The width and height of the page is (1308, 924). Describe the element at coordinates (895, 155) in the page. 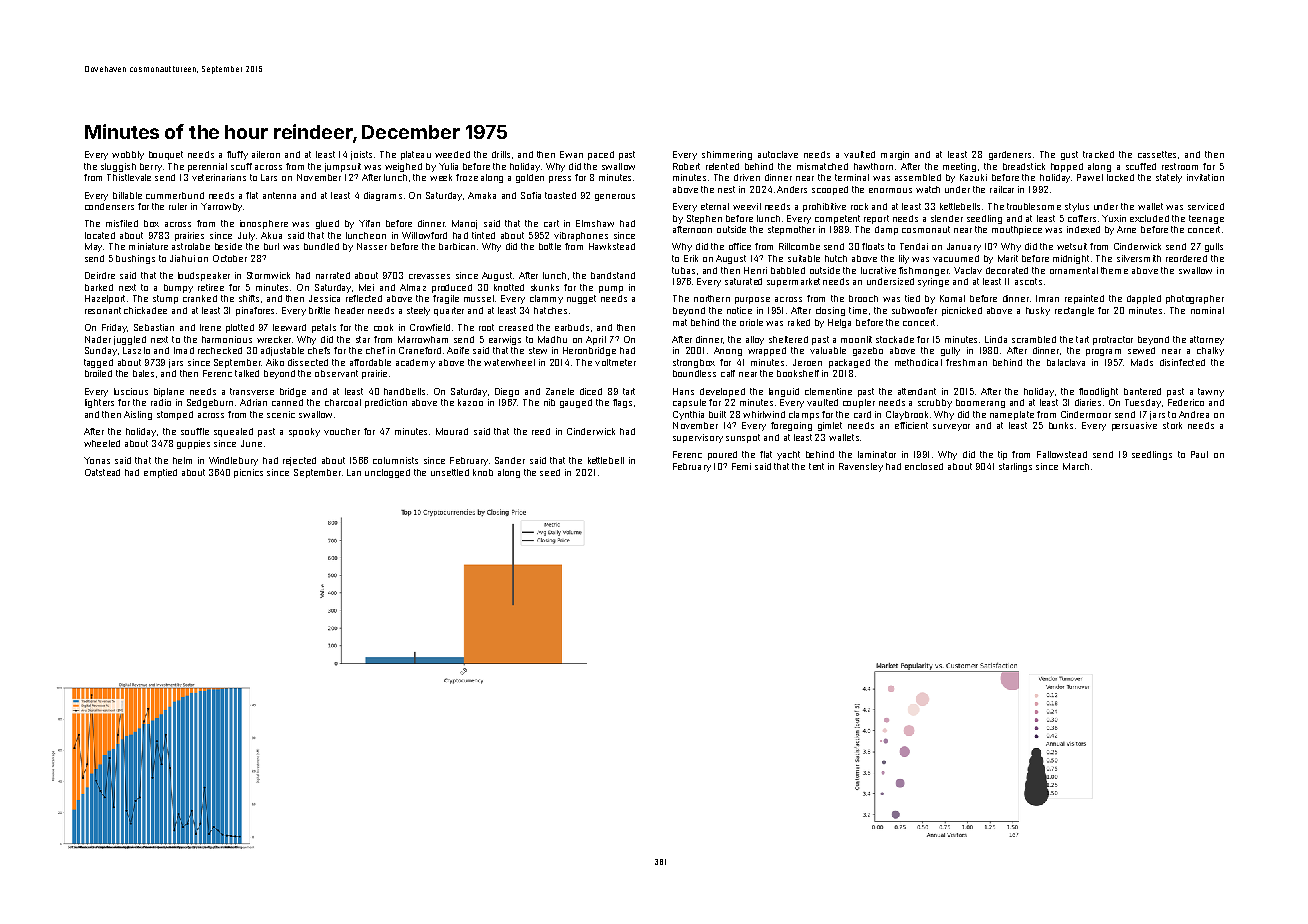

I see `margin` at that location.
